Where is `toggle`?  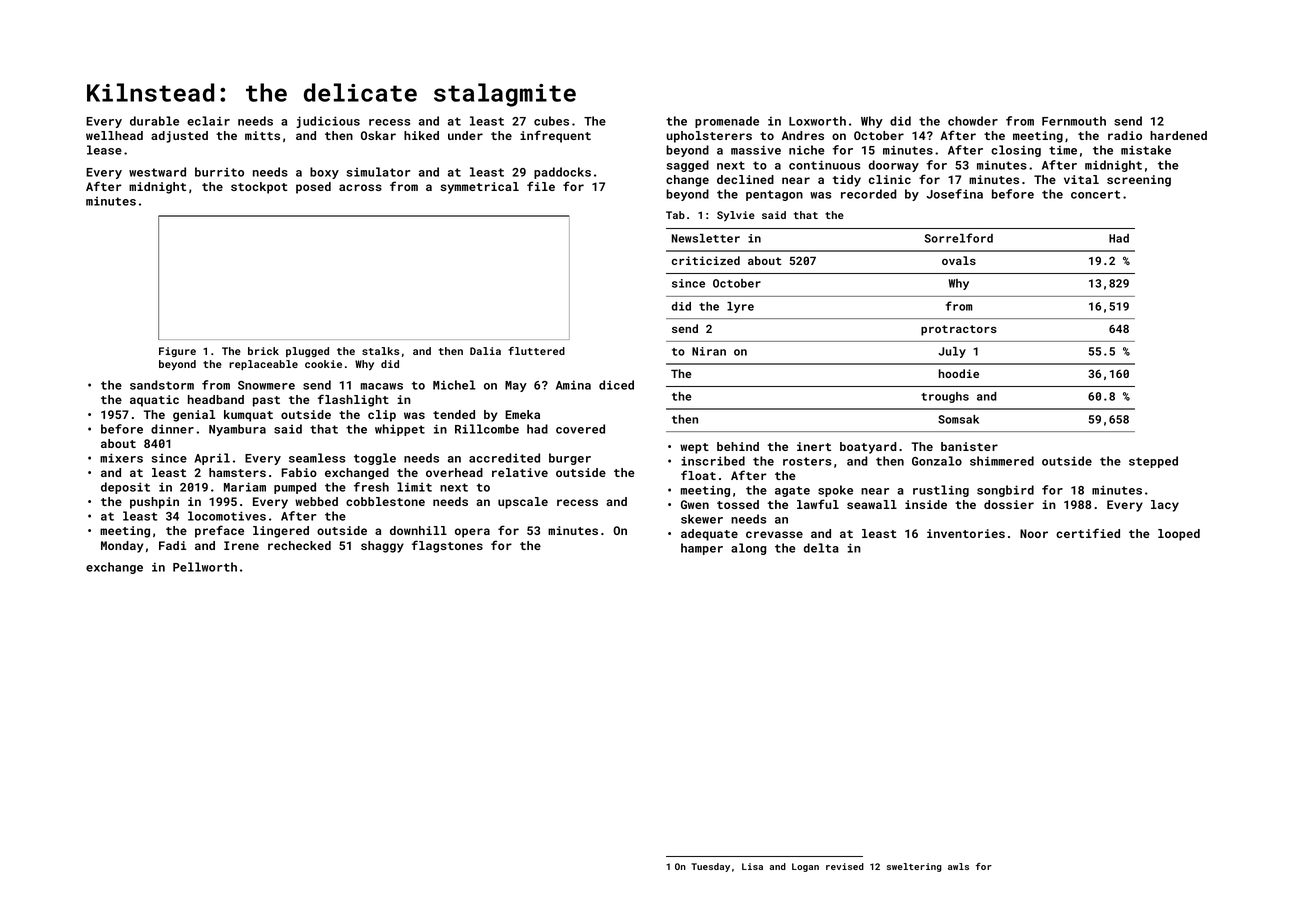 toggle is located at coordinates (375, 459).
